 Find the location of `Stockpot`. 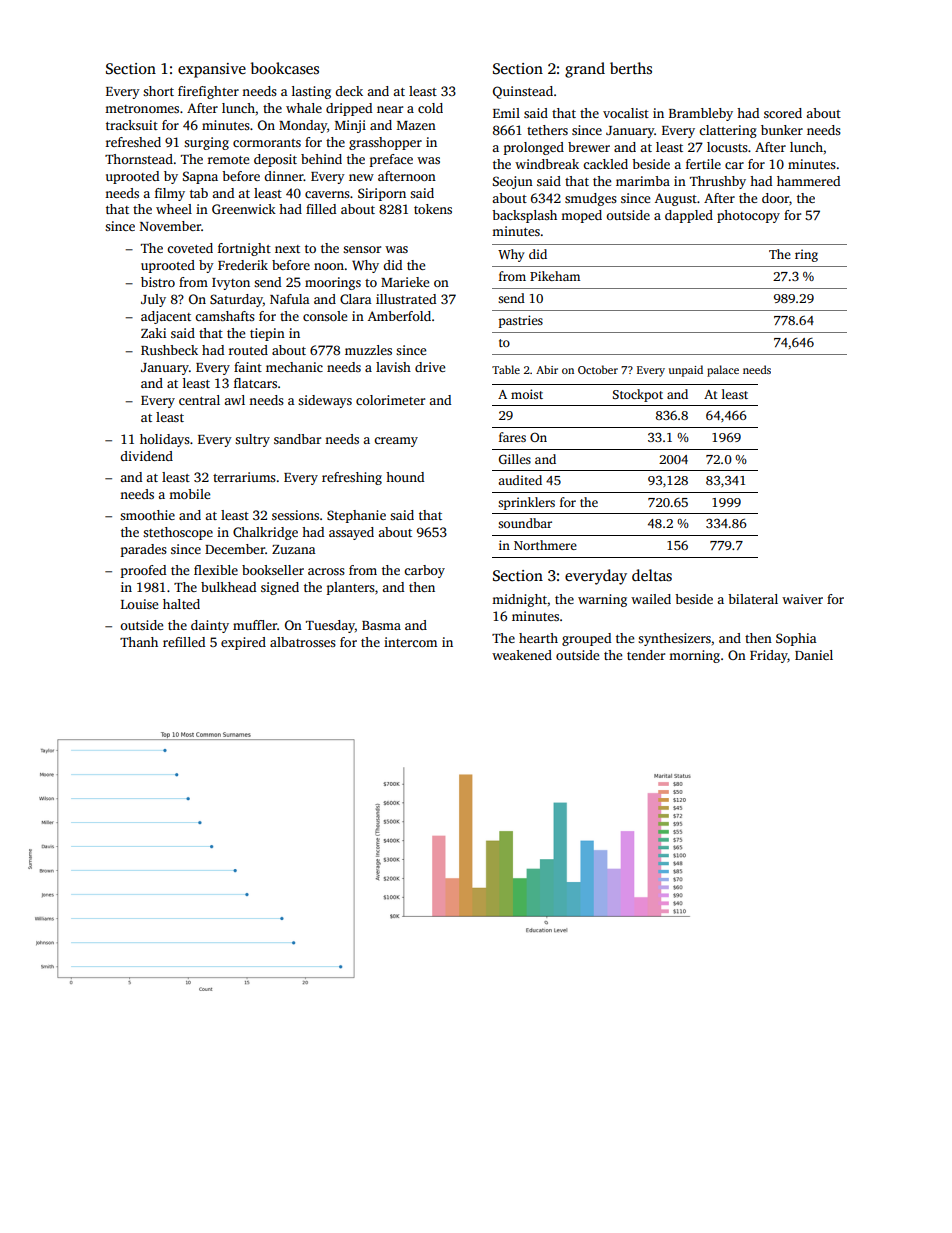

Stockpot is located at coordinates (638, 395).
